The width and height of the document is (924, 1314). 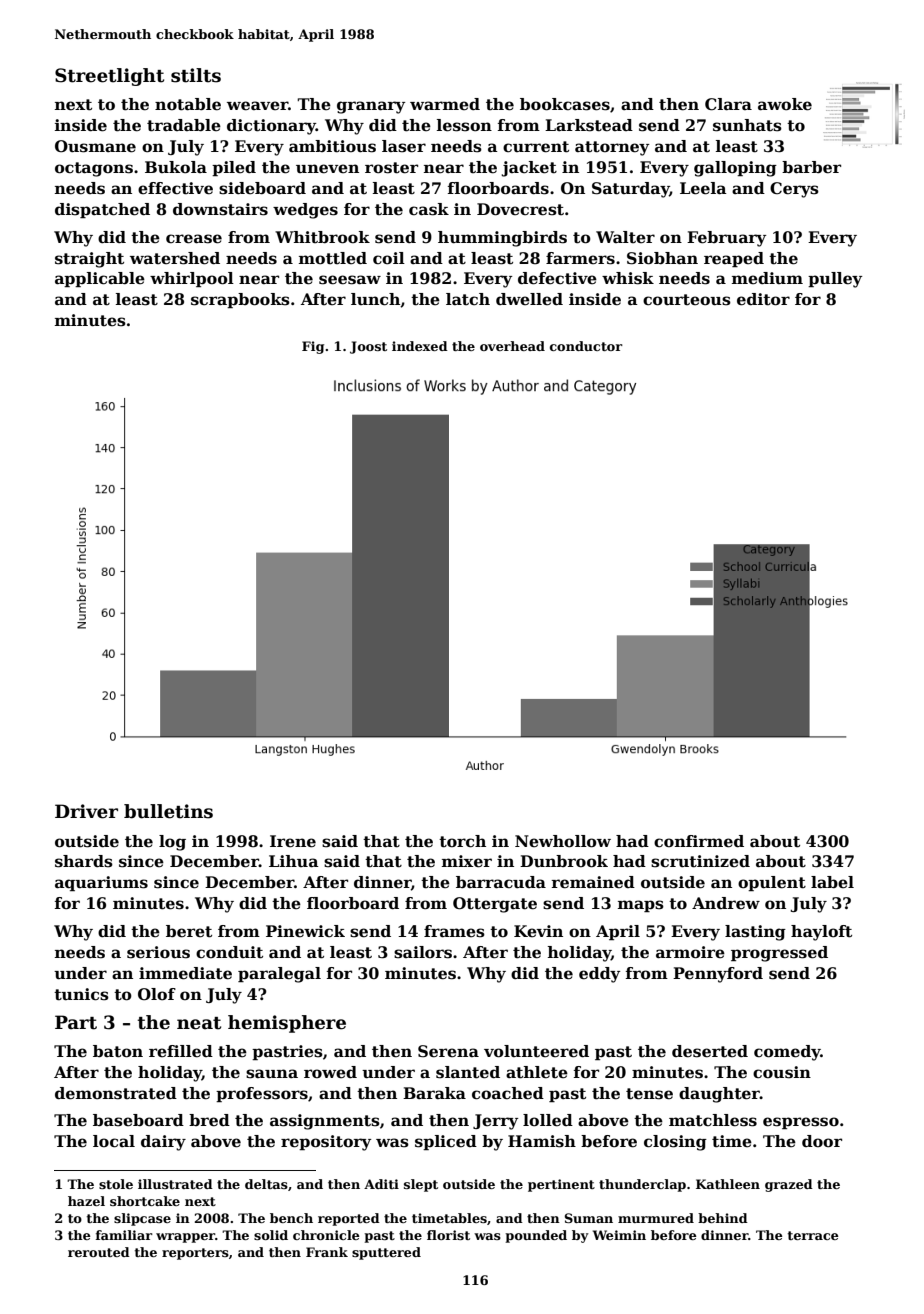 What do you see at coordinates (811, 167) in the document?
I see `barber` at bounding box center [811, 167].
